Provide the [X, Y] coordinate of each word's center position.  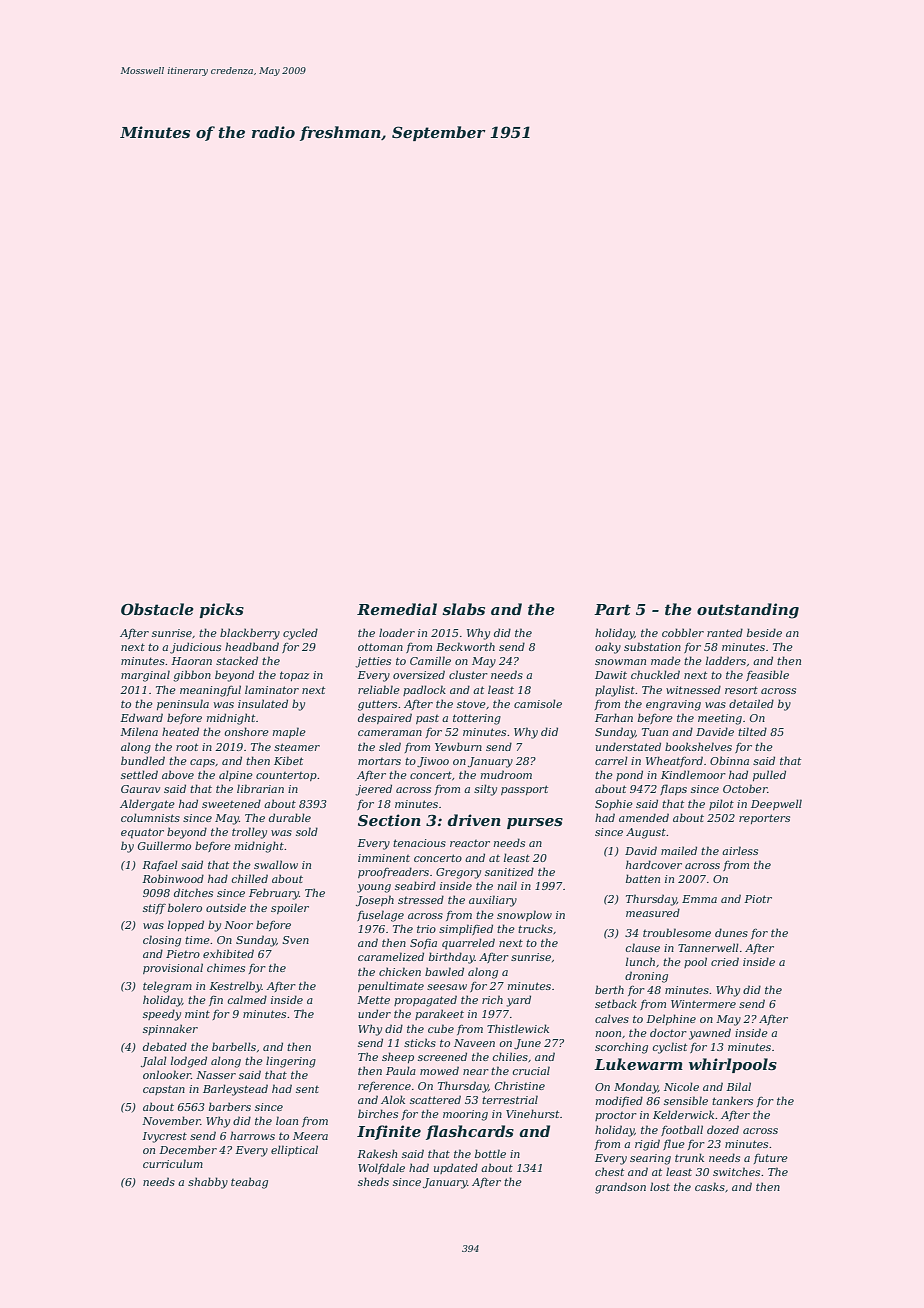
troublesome [677, 932]
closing [162, 941]
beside [764, 632]
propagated [425, 1001]
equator [142, 834]
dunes [731, 932]
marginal [145, 676]
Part [612, 609]
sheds [373, 1181]
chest [609, 1171]
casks [710, 1186]
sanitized [509, 871]
